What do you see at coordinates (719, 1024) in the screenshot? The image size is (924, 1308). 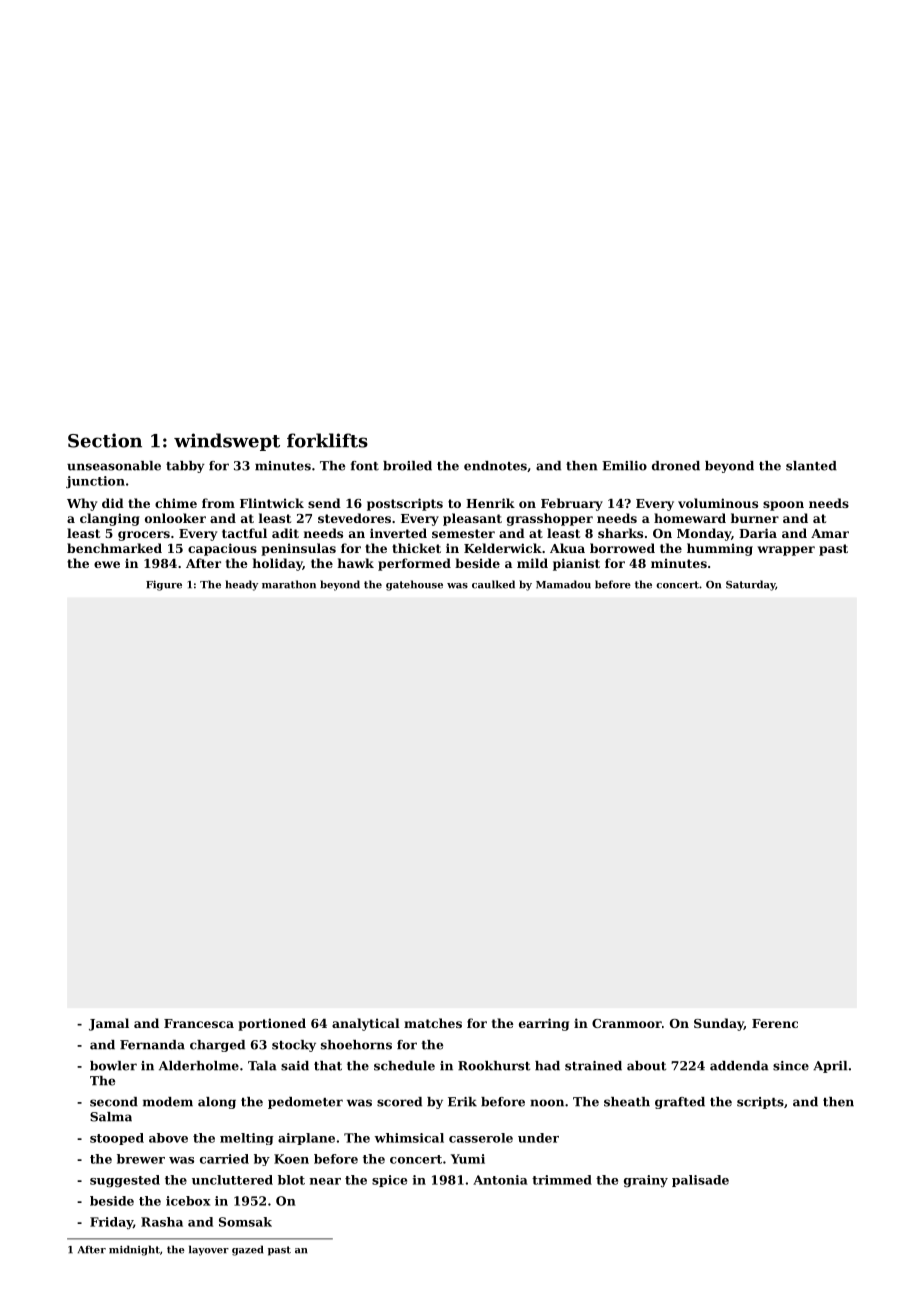 I see `Sunday` at bounding box center [719, 1024].
